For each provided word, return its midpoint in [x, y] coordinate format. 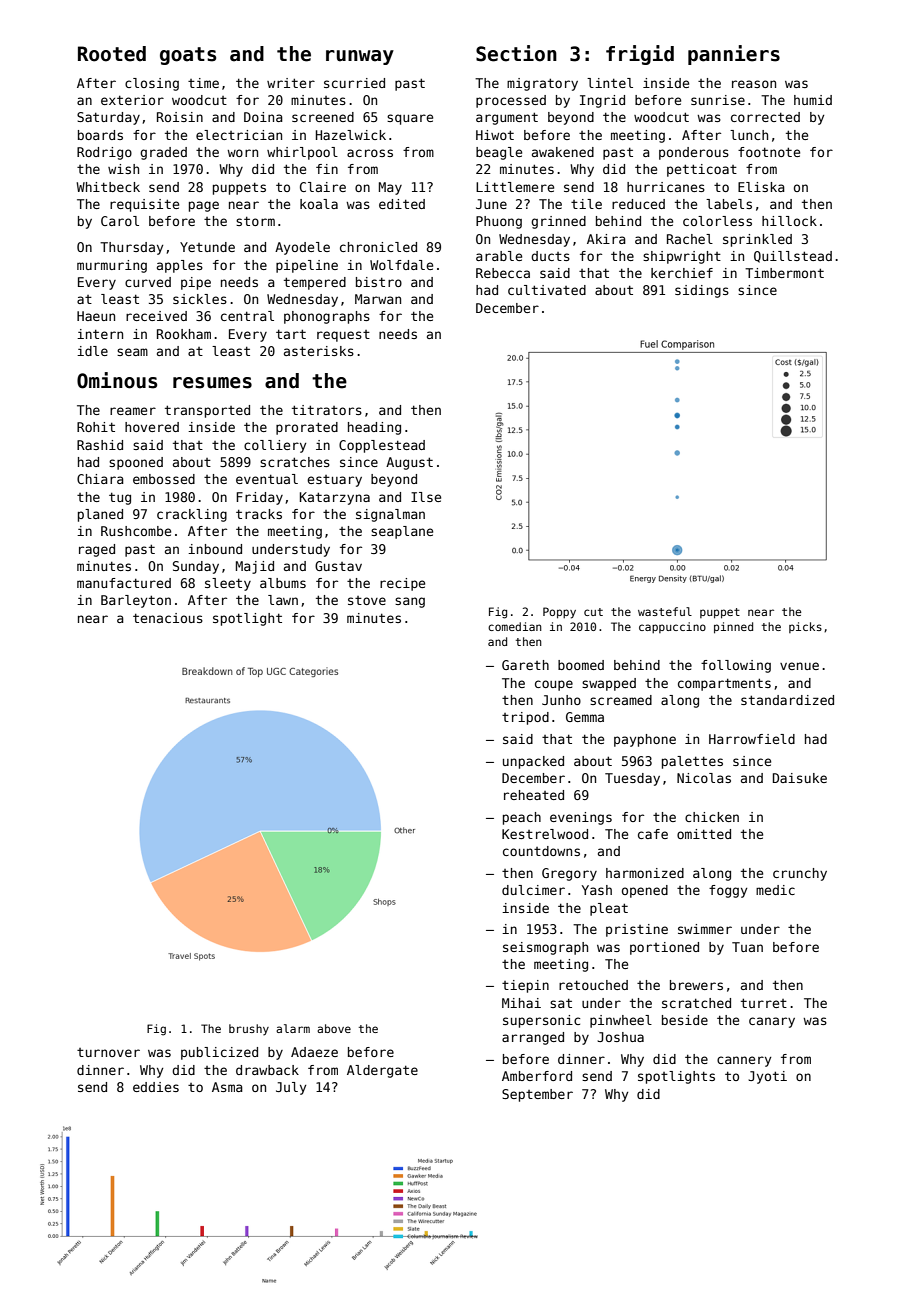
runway [360, 57]
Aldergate [382, 1071]
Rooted [112, 54]
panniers [734, 55]
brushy [249, 1030]
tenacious [168, 618]
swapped [609, 684]
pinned [733, 628]
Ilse [426, 497]
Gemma [585, 717]
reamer [133, 411]
